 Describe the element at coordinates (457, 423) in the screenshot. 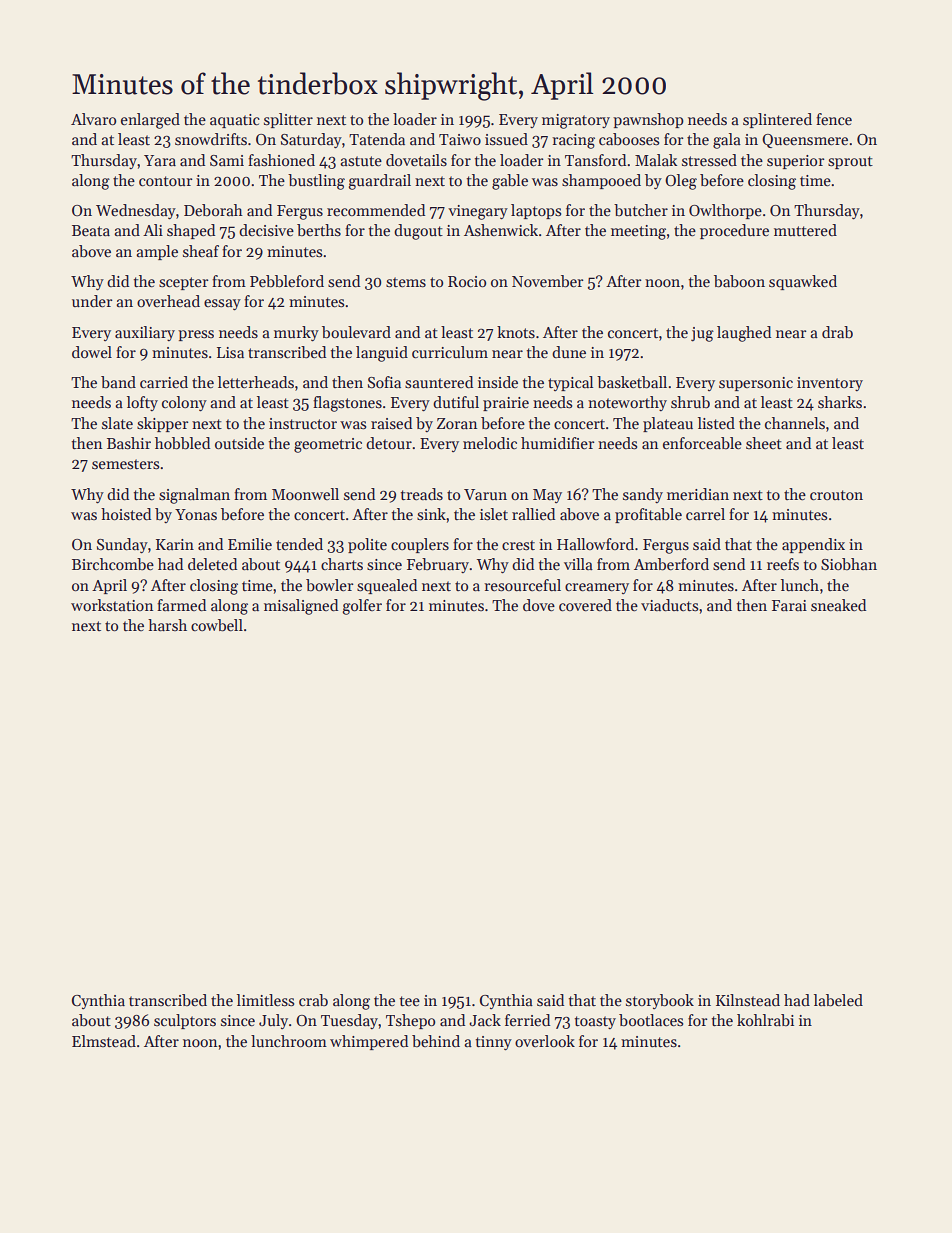

I see `Zoran` at that location.
